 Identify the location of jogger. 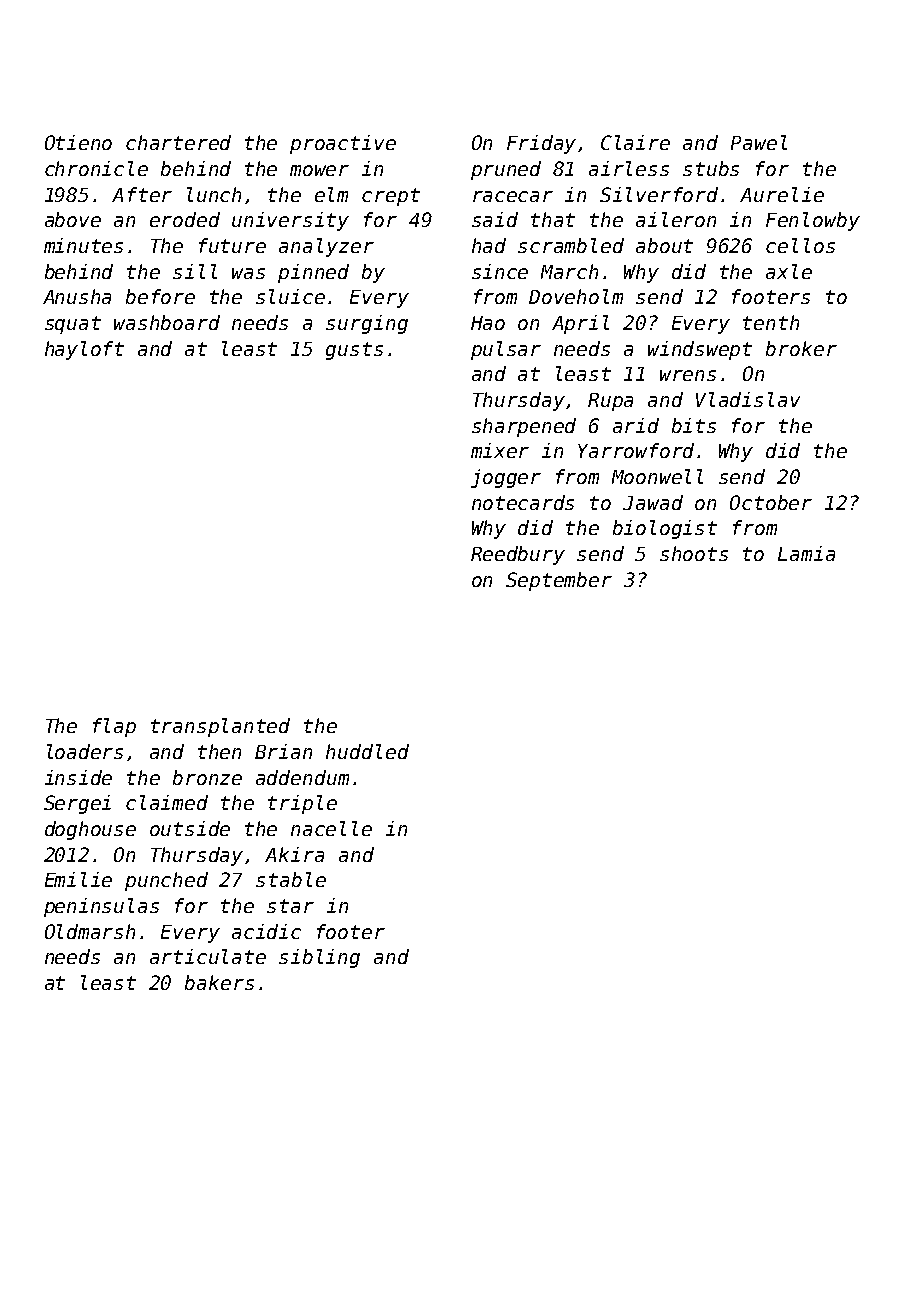
(506, 478).
